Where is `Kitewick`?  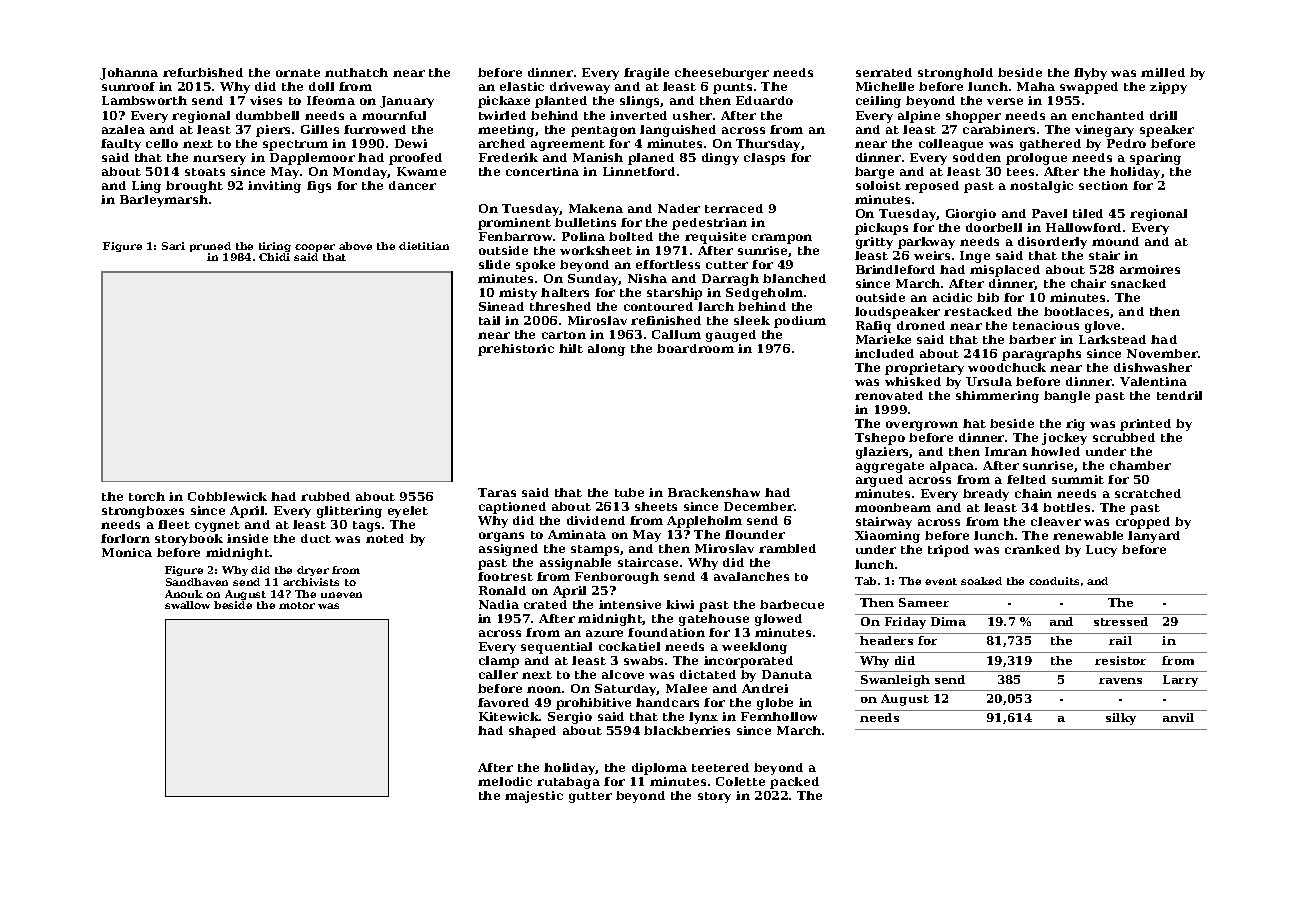
Kitewick is located at coordinates (509, 716).
